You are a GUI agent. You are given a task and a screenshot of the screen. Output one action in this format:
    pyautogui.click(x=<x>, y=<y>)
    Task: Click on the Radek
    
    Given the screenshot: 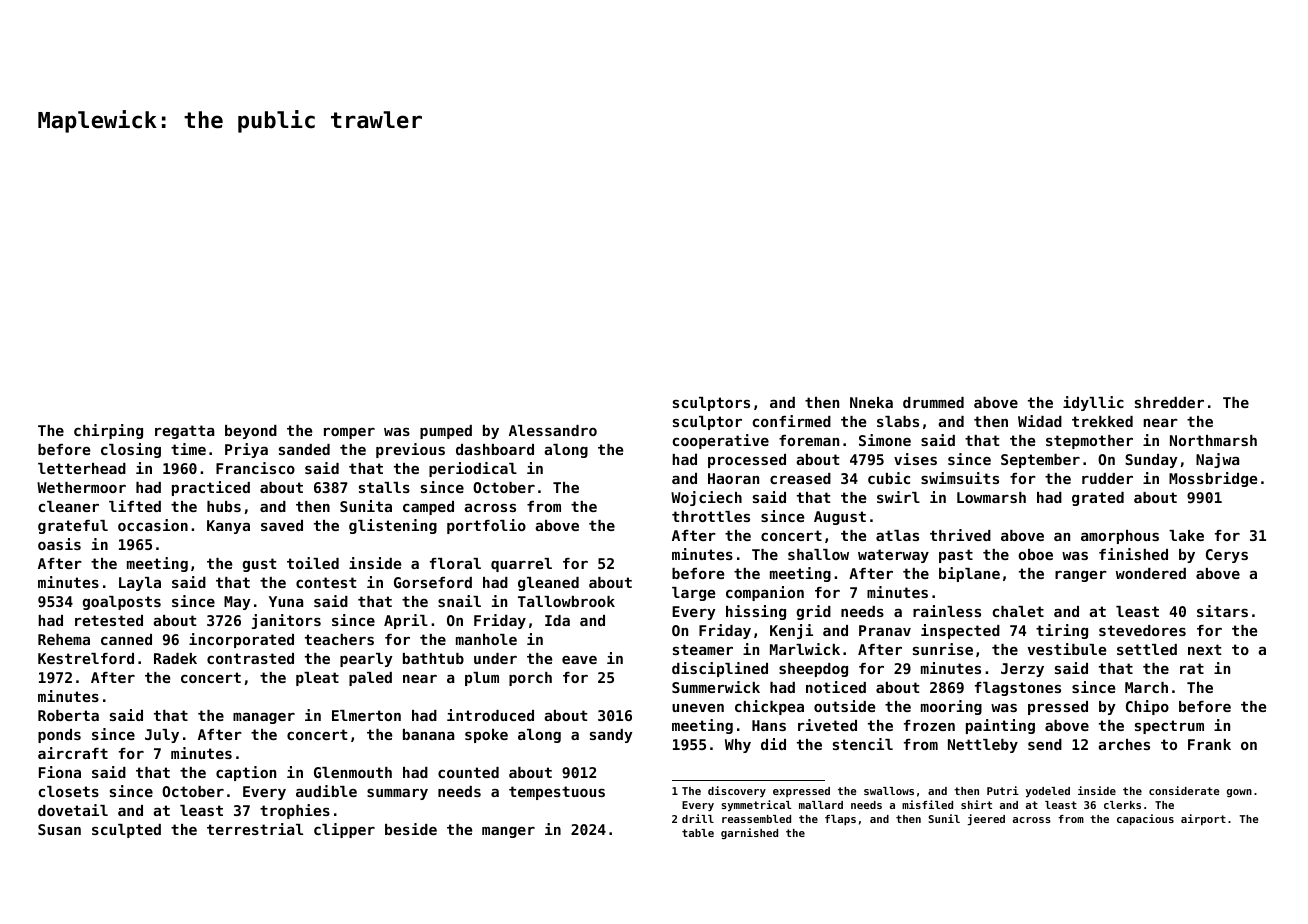 What is the action you would take?
    pyautogui.click(x=175, y=658)
